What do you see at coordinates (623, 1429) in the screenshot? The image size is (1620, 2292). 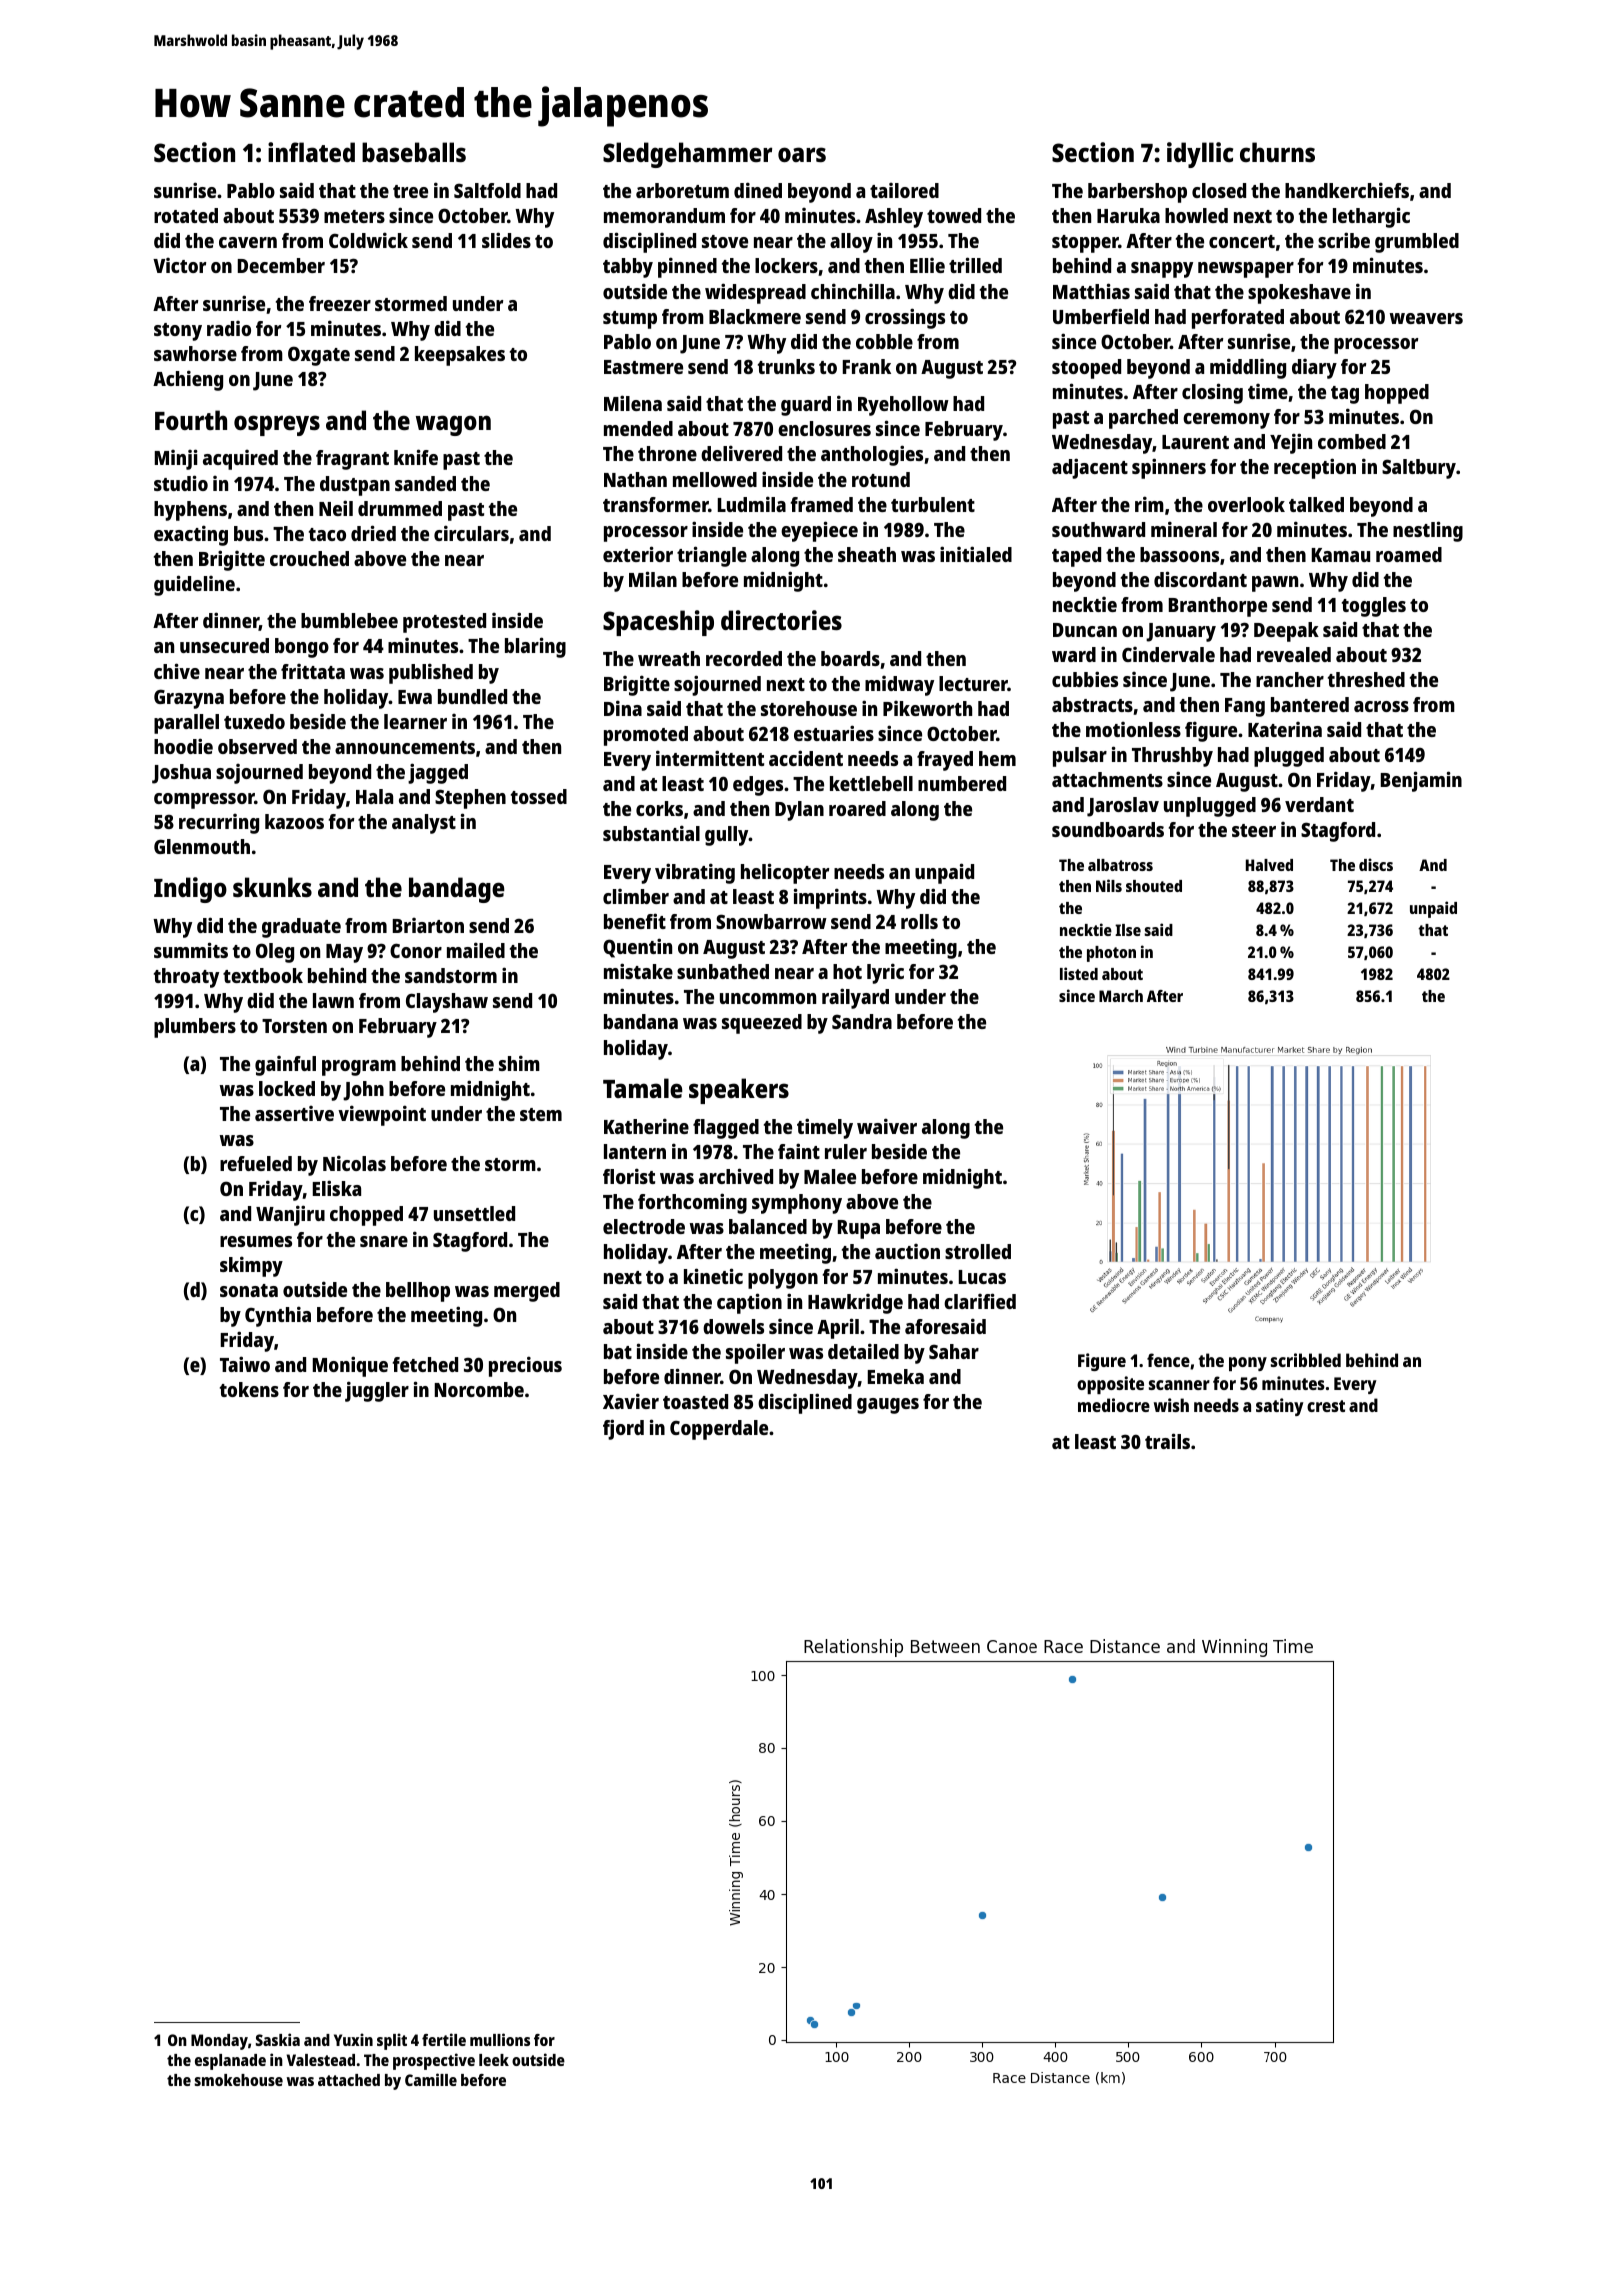 I see `fjord` at bounding box center [623, 1429].
